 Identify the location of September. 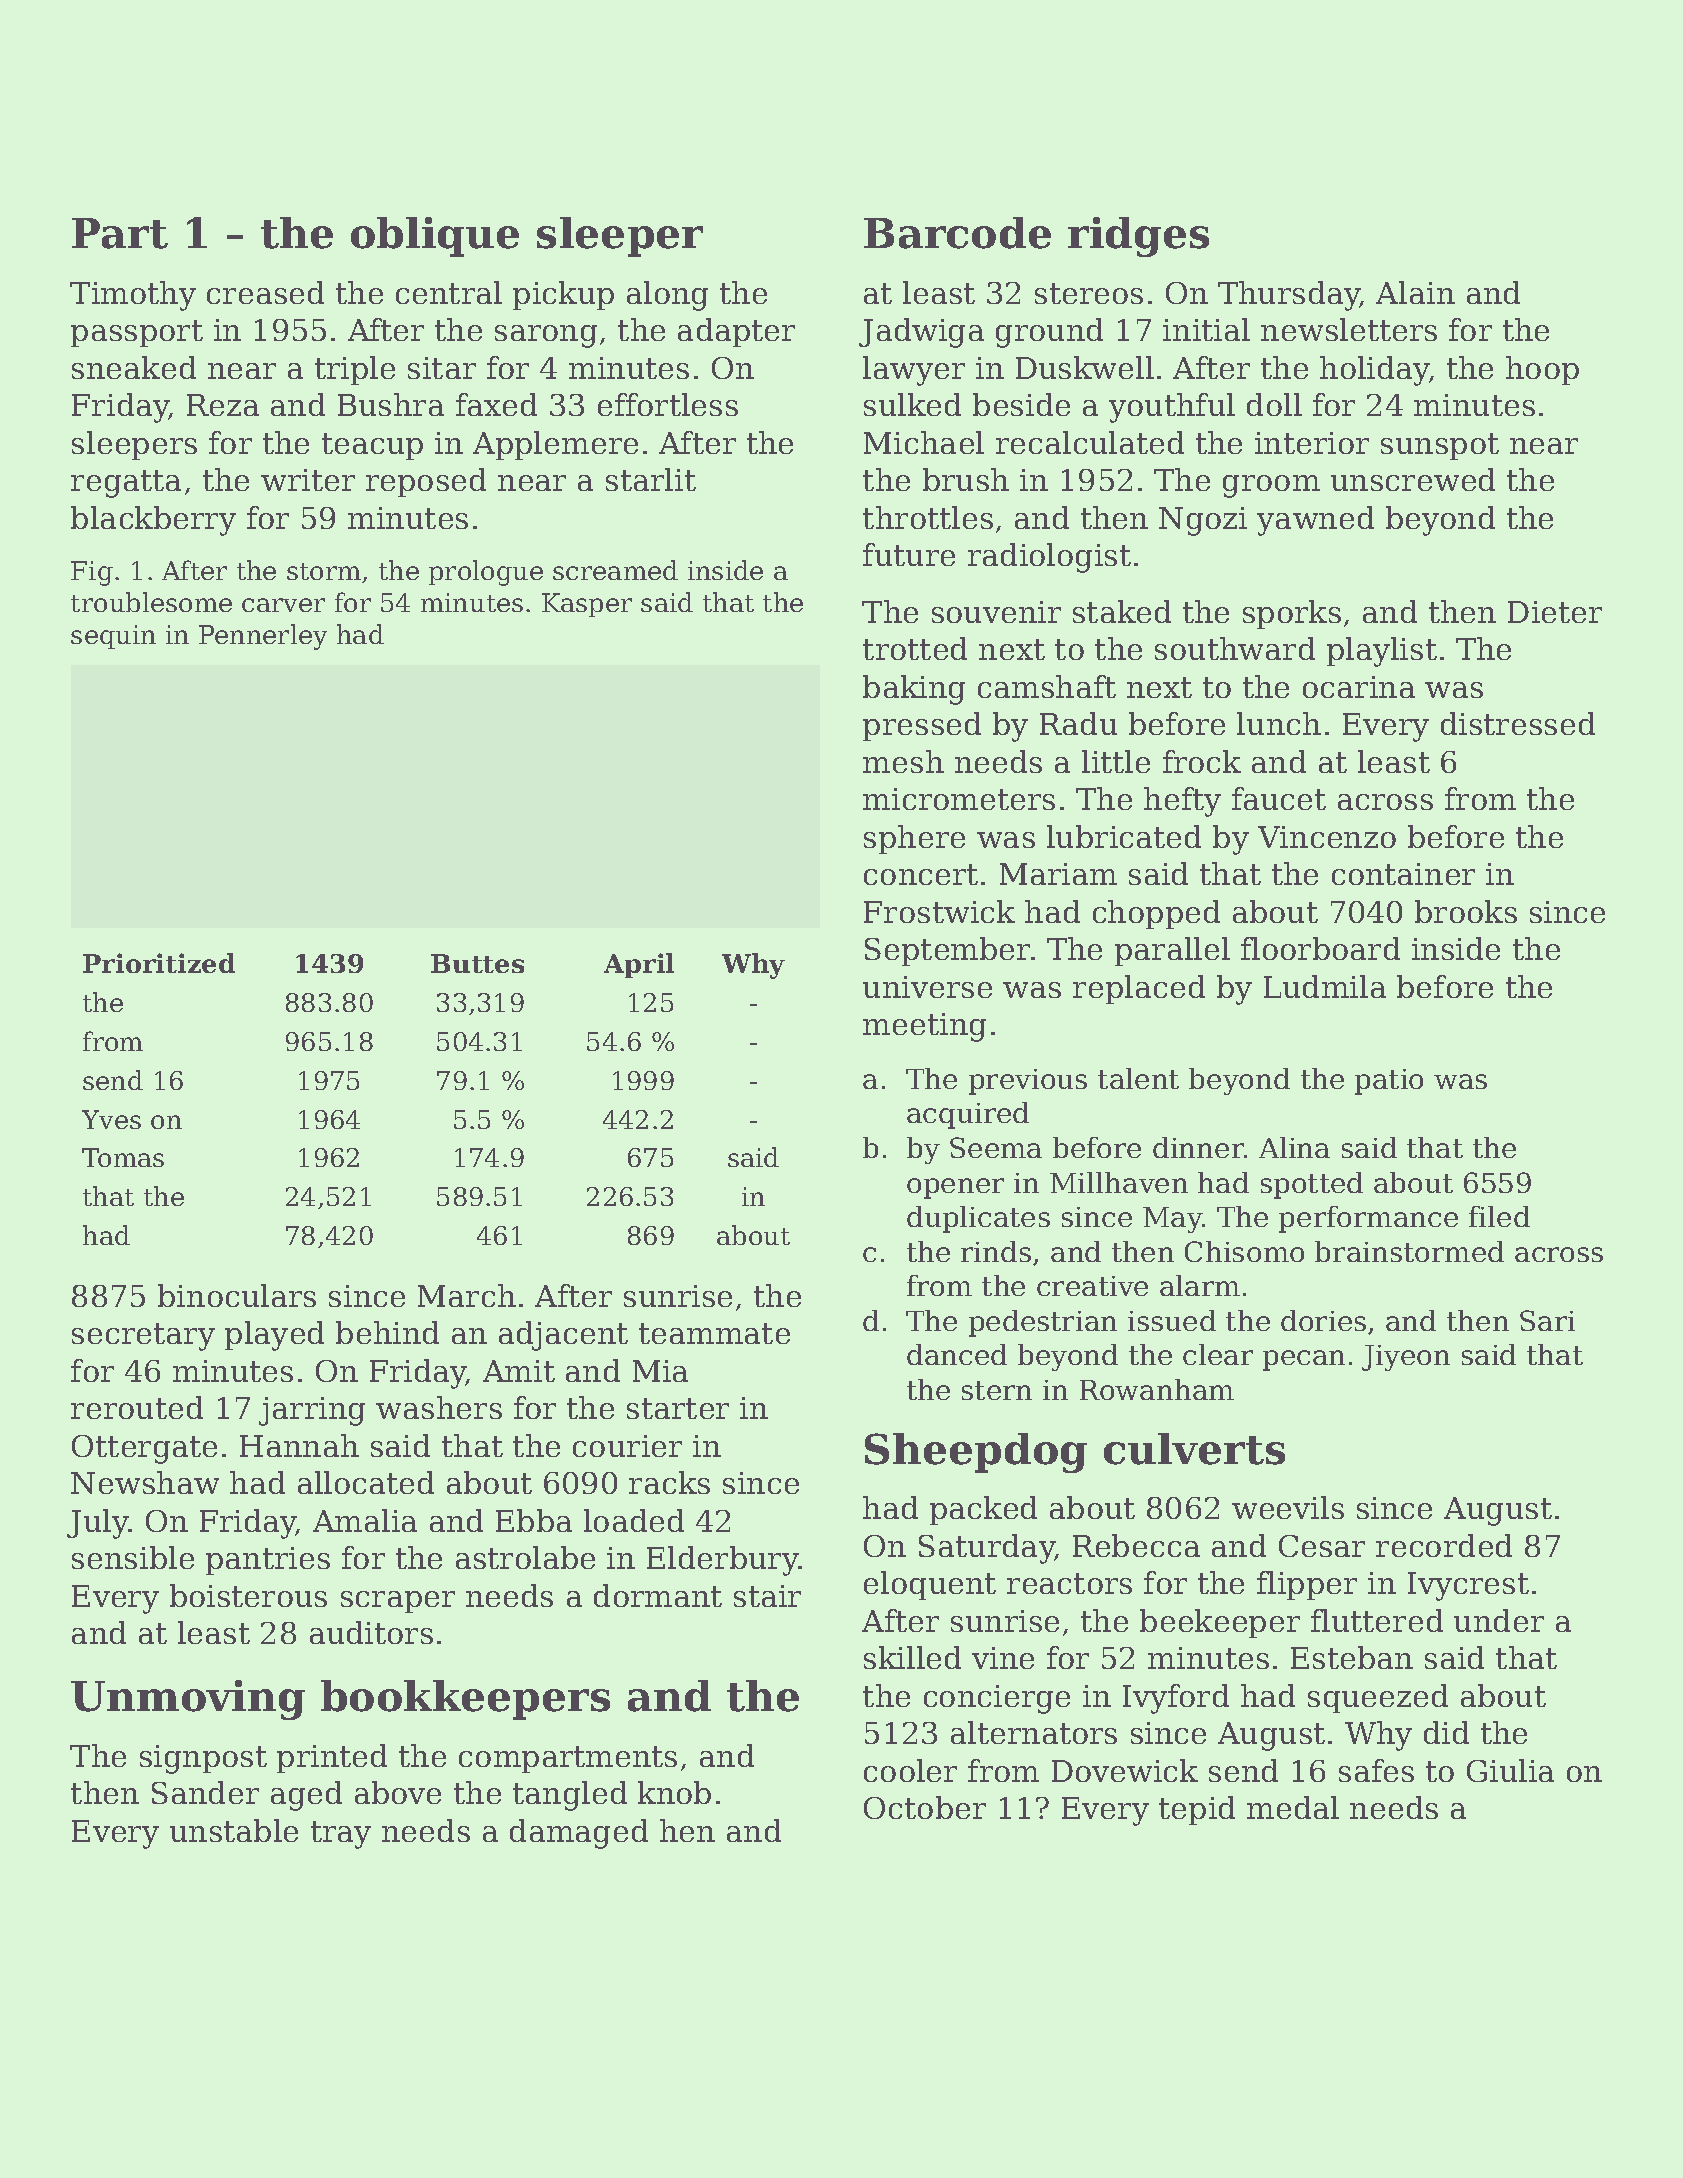
(947, 951).
